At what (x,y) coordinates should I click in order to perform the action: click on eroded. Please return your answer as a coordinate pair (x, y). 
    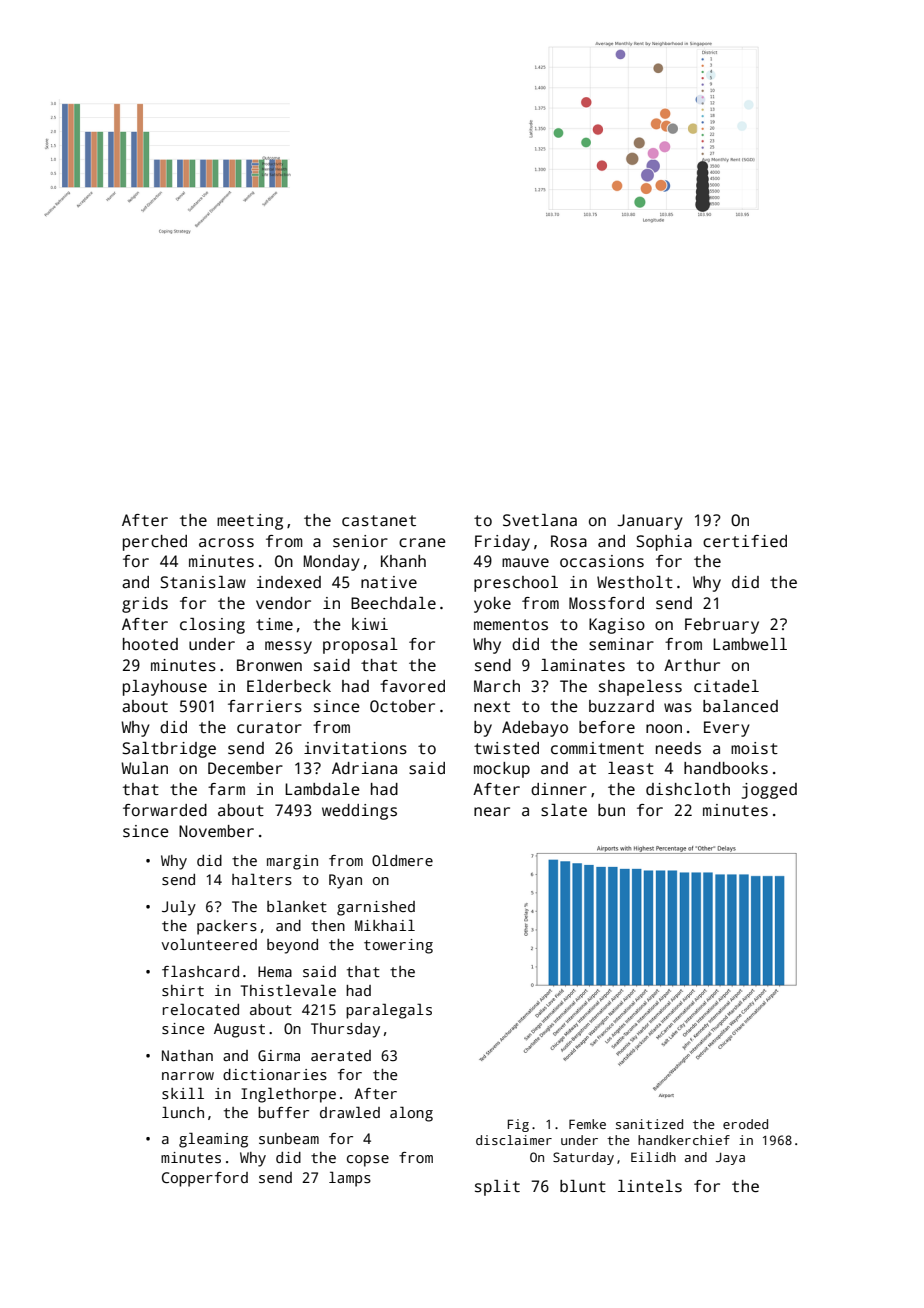
    Looking at the image, I should click on (745, 1124).
